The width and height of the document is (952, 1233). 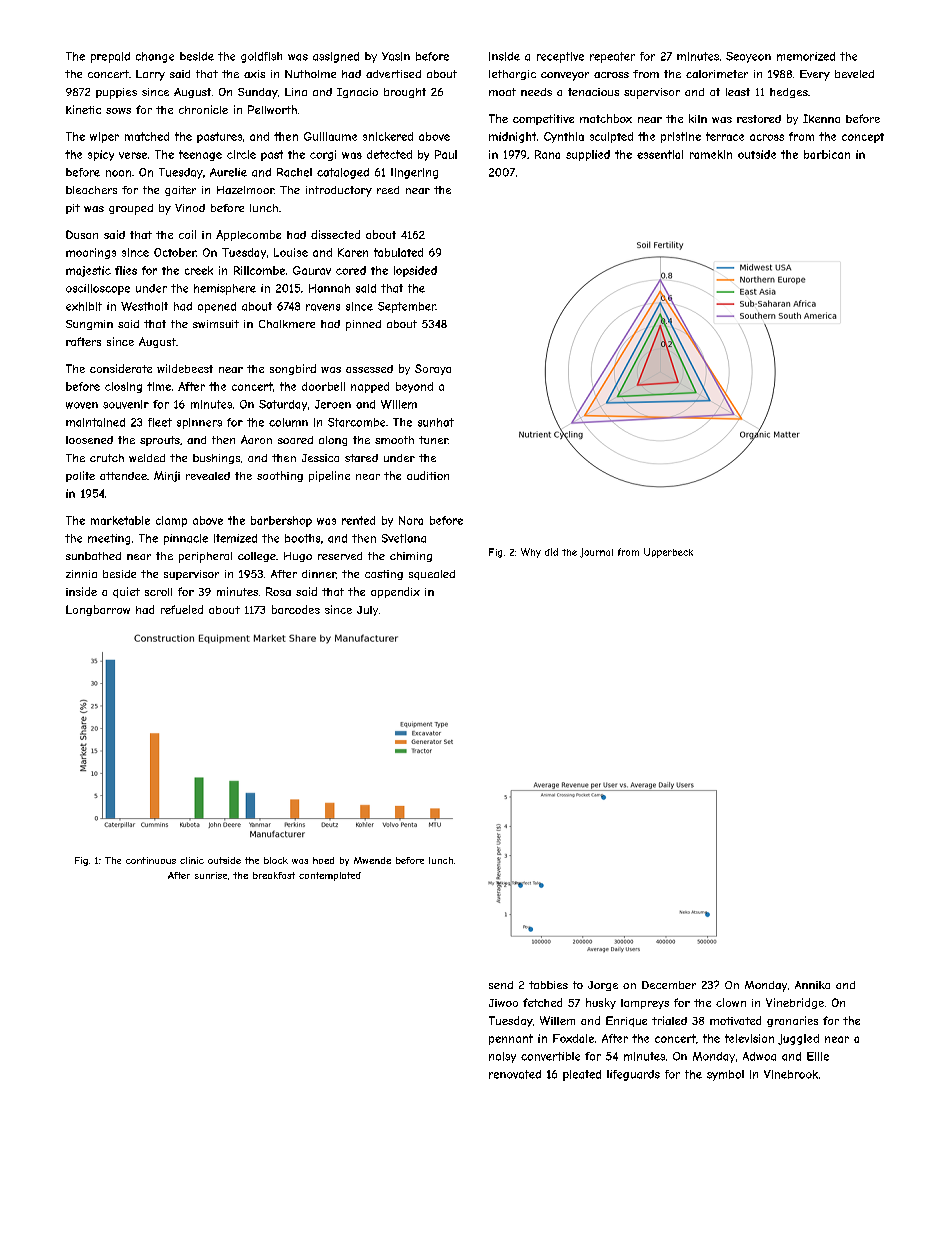 What do you see at coordinates (789, 93) in the document?
I see `hedges` at bounding box center [789, 93].
